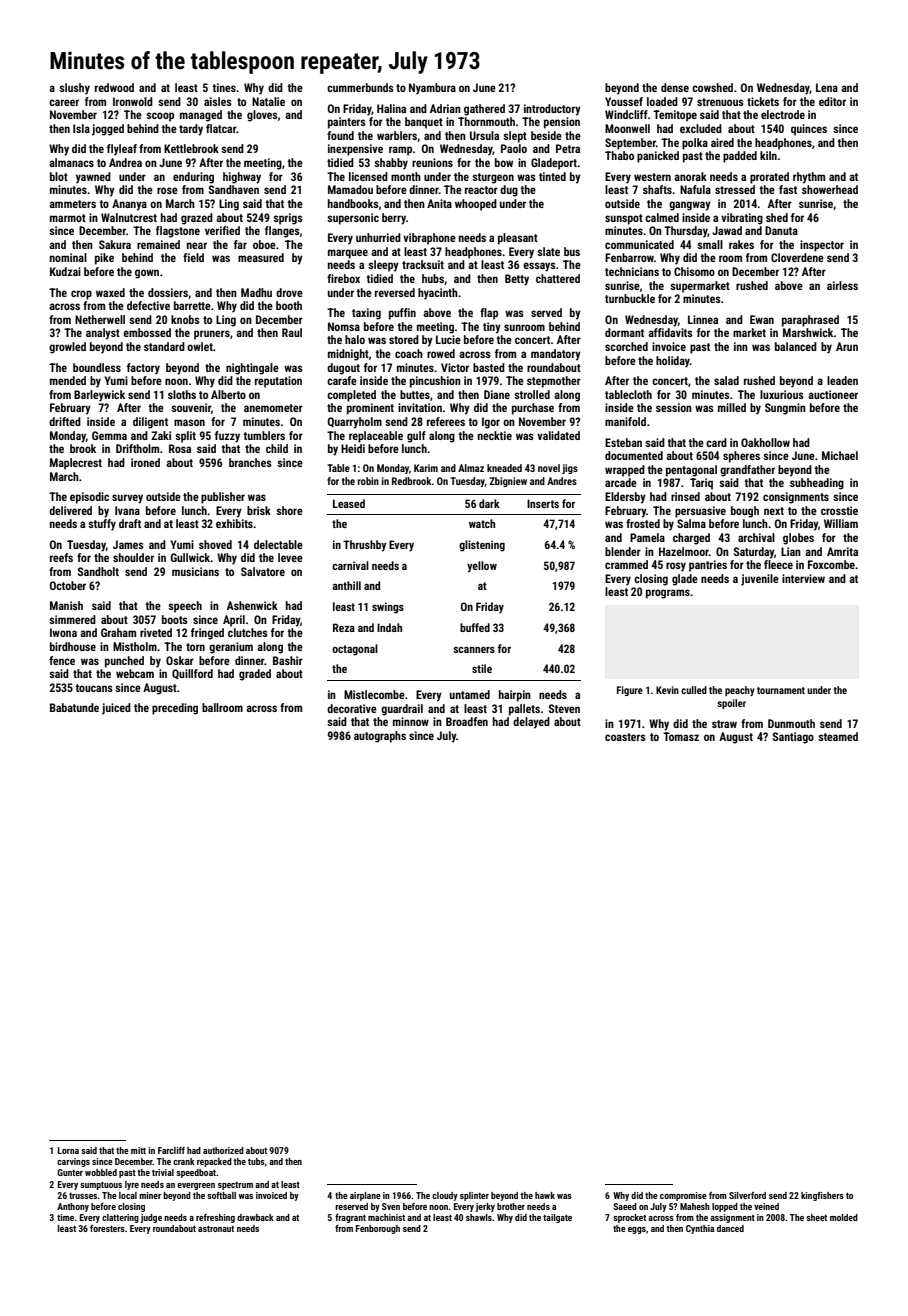 The width and height of the screenshot is (908, 1316). What do you see at coordinates (65, 1217) in the screenshot?
I see `time` at bounding box center [65, 1217].
